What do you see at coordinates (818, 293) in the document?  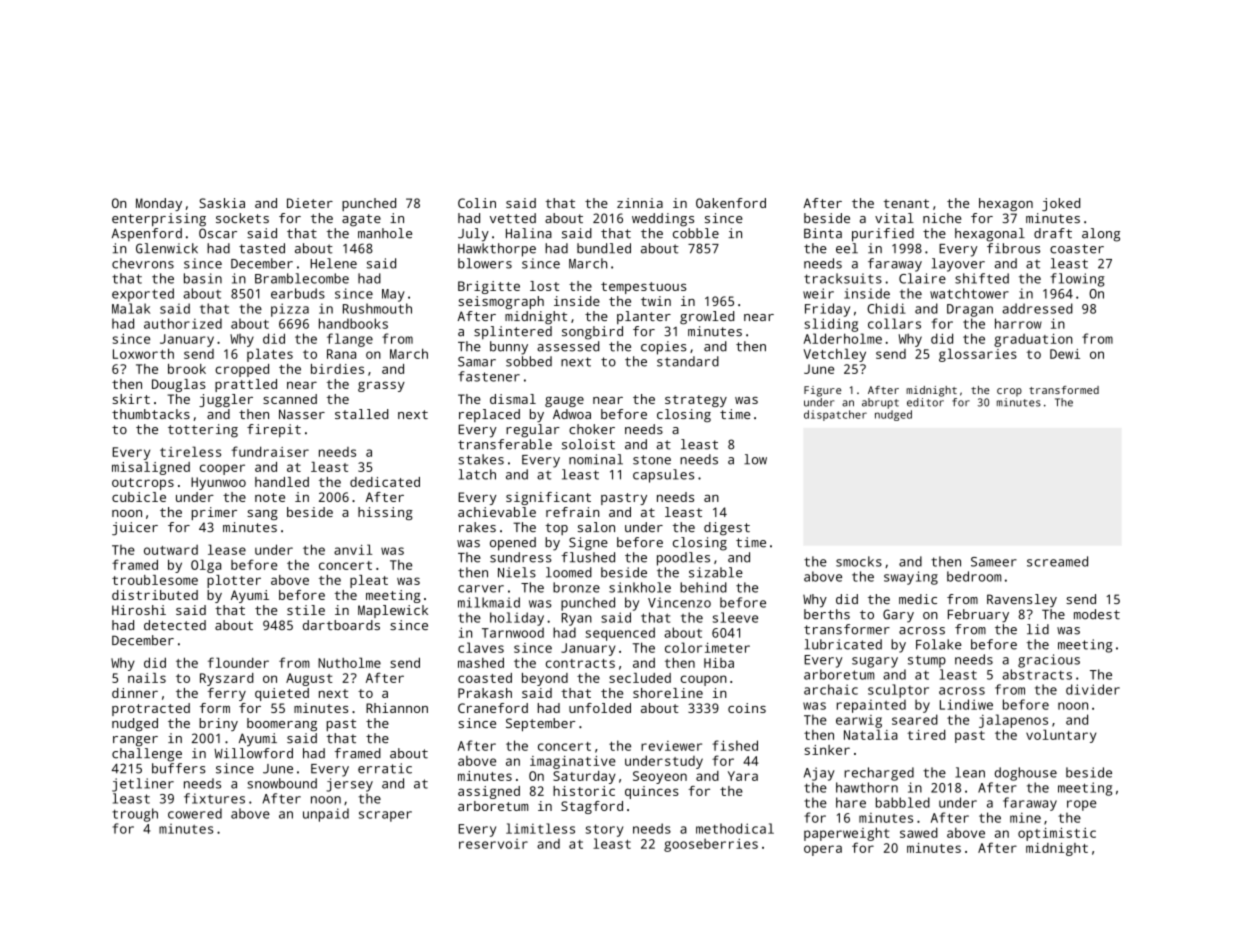 I see `weir` at bounding box center [818, 293].
